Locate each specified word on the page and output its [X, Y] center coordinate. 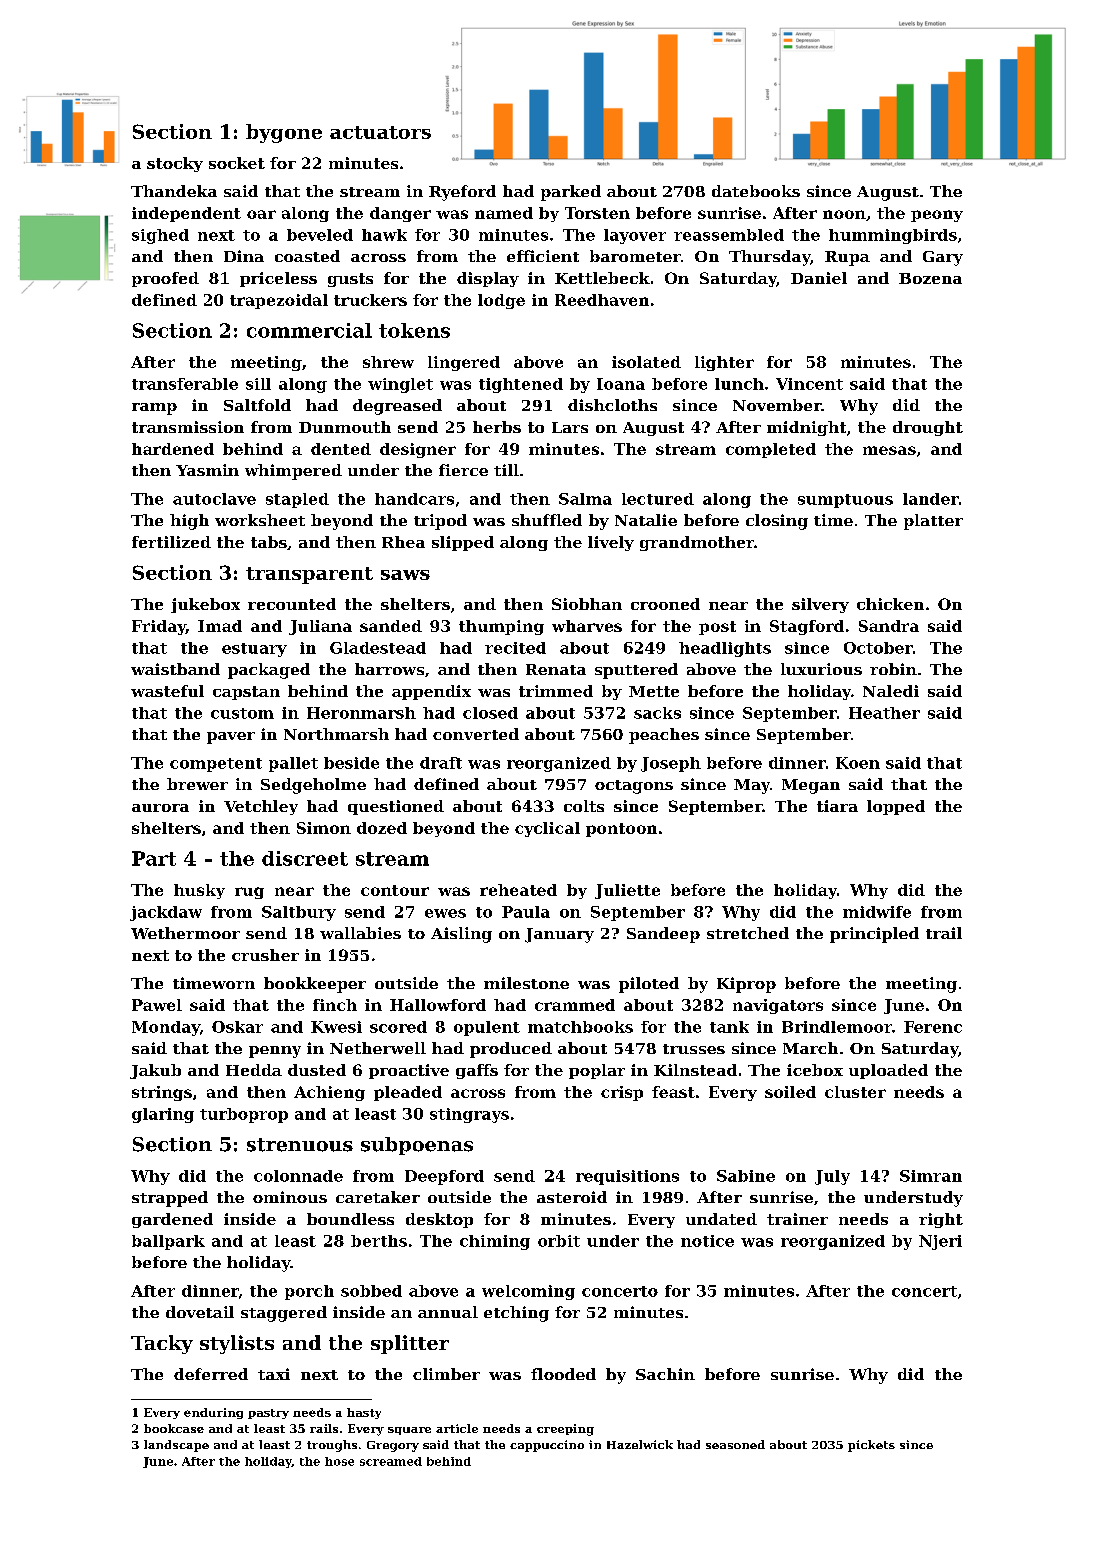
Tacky [162, 1344]
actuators [380, 132]
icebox [815, 1070]
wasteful [167, 691]
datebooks [756, 191]
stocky [175, 164]
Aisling [461, 935]
